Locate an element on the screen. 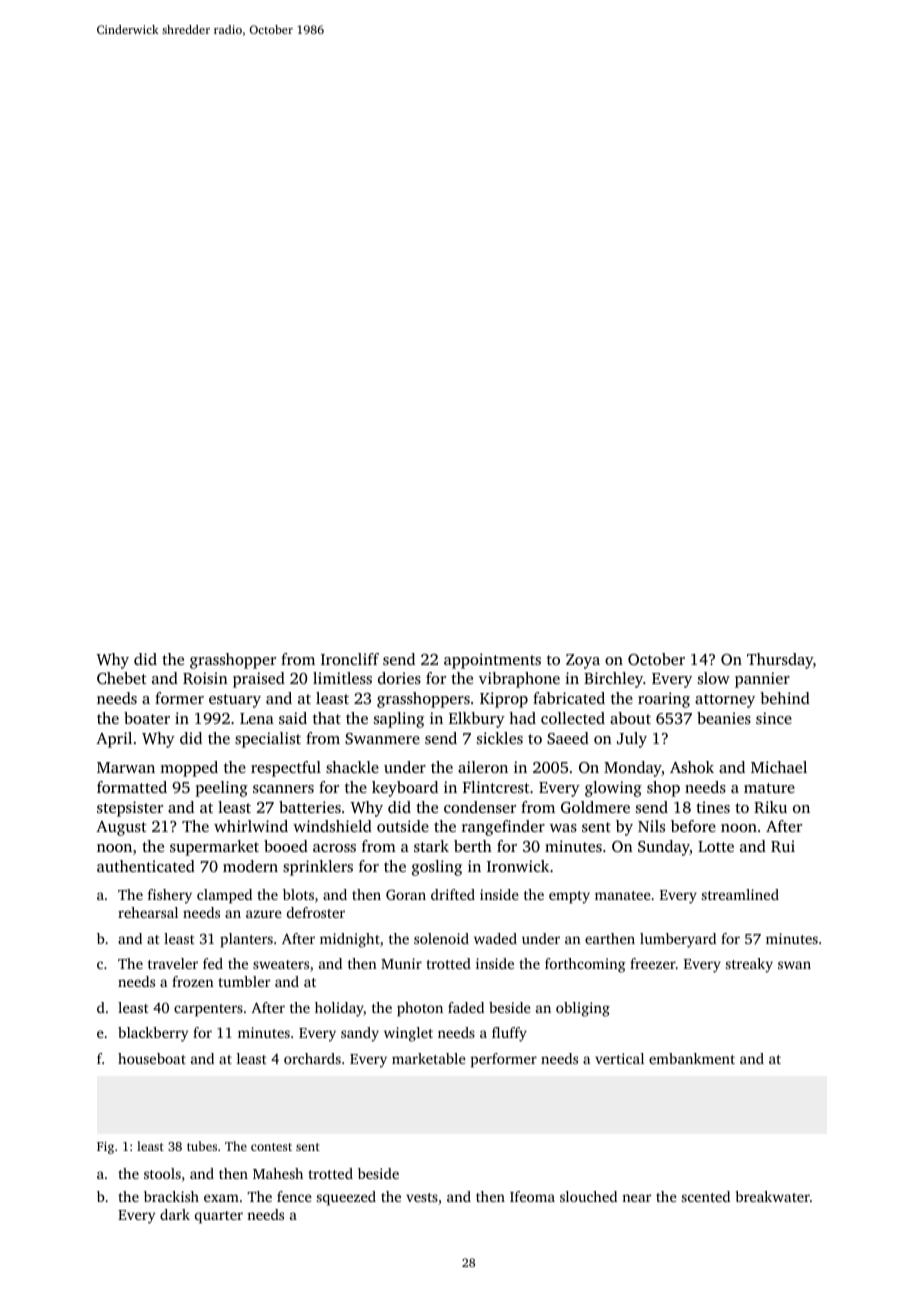 The image size is (924, 1308). Birchley is located at coordinates (613, 680).
